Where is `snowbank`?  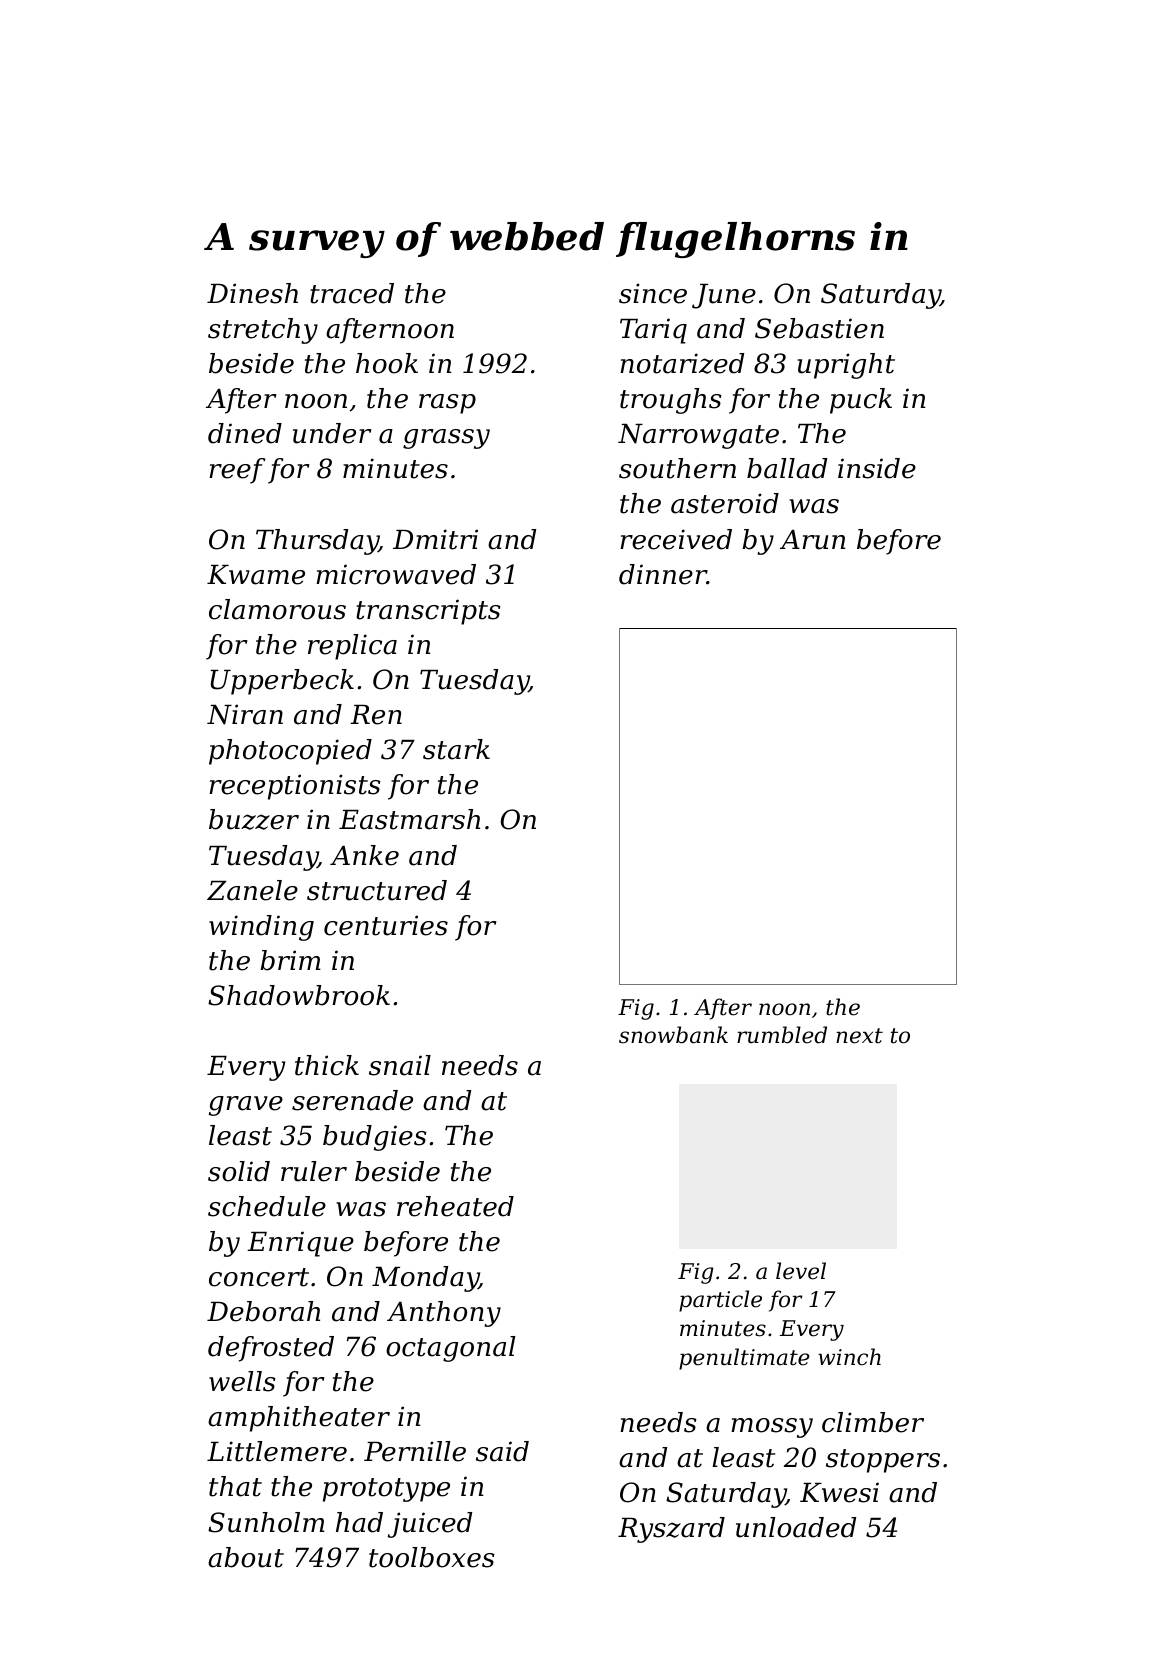
snowbank is located at coordinates (673, 1035).
